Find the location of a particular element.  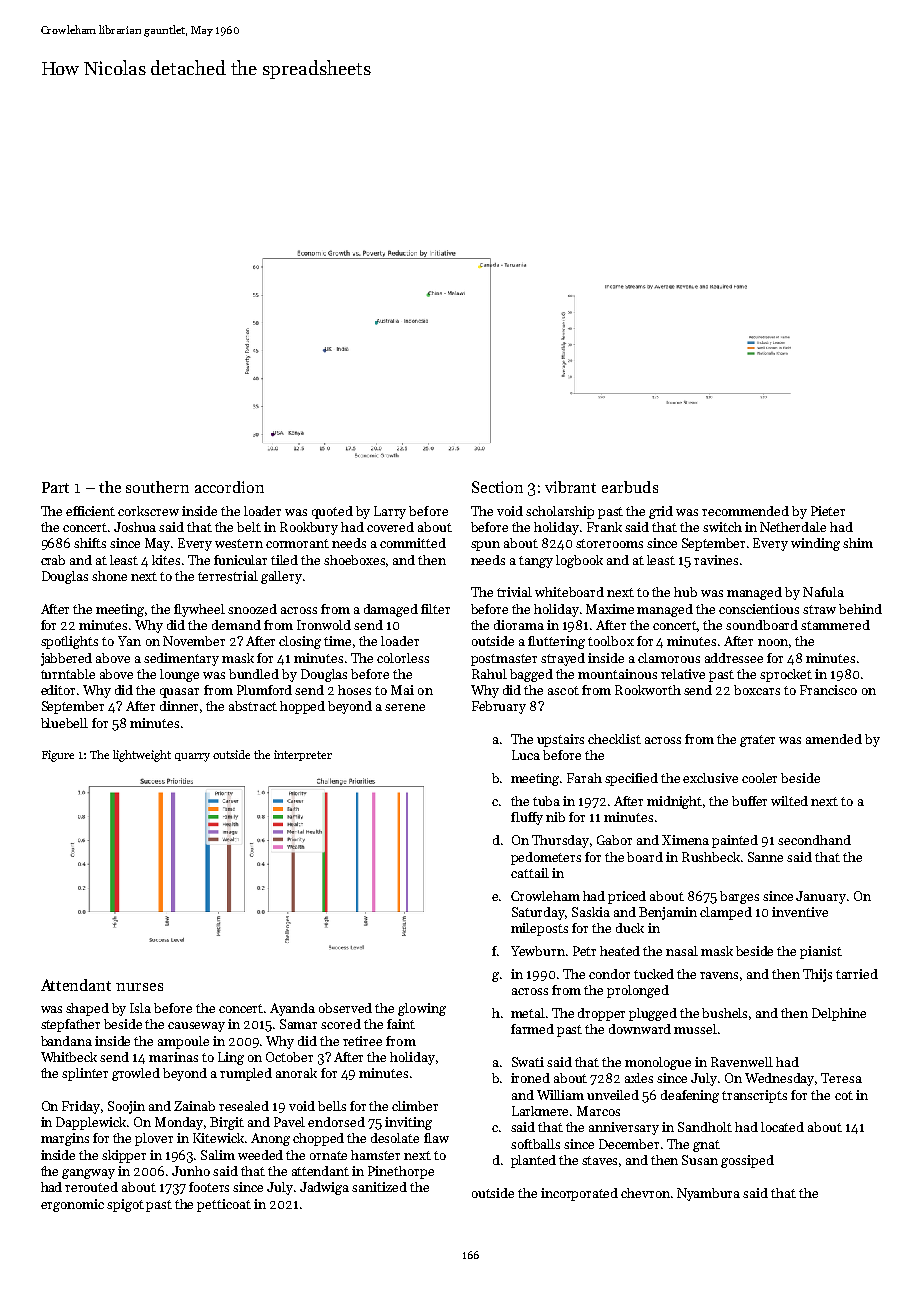

spigot is located at coordinates (125, 1205).
